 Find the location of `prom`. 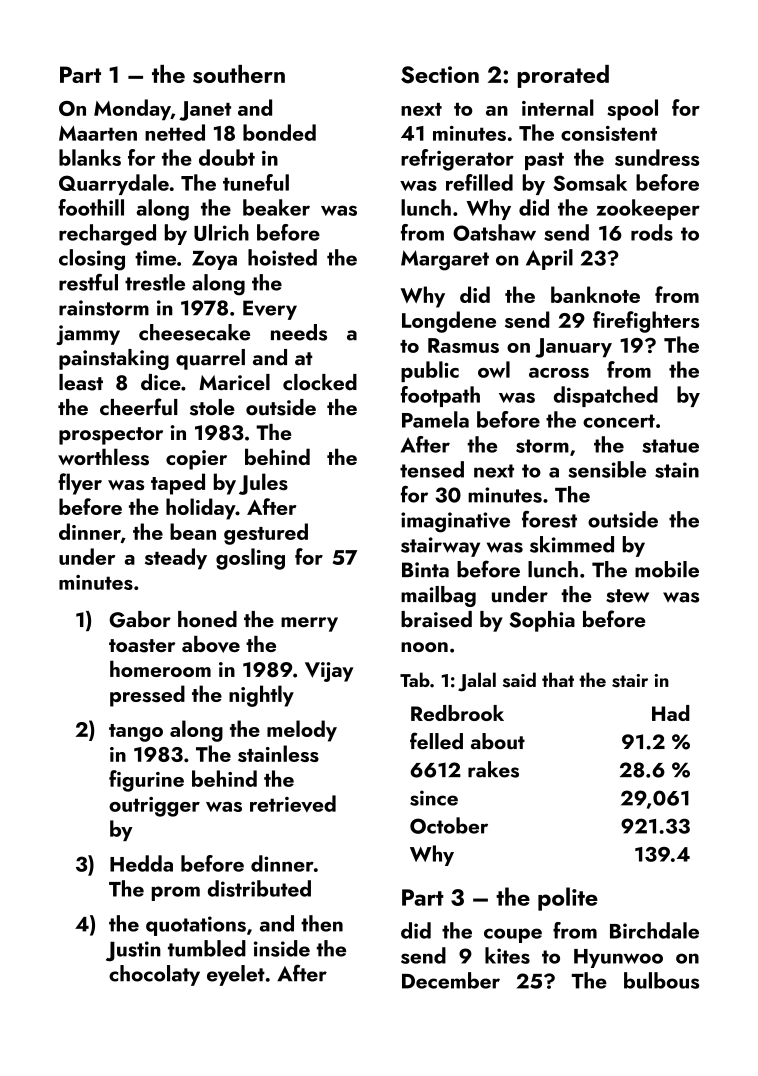

prom is located at coordinates (176, 893).
